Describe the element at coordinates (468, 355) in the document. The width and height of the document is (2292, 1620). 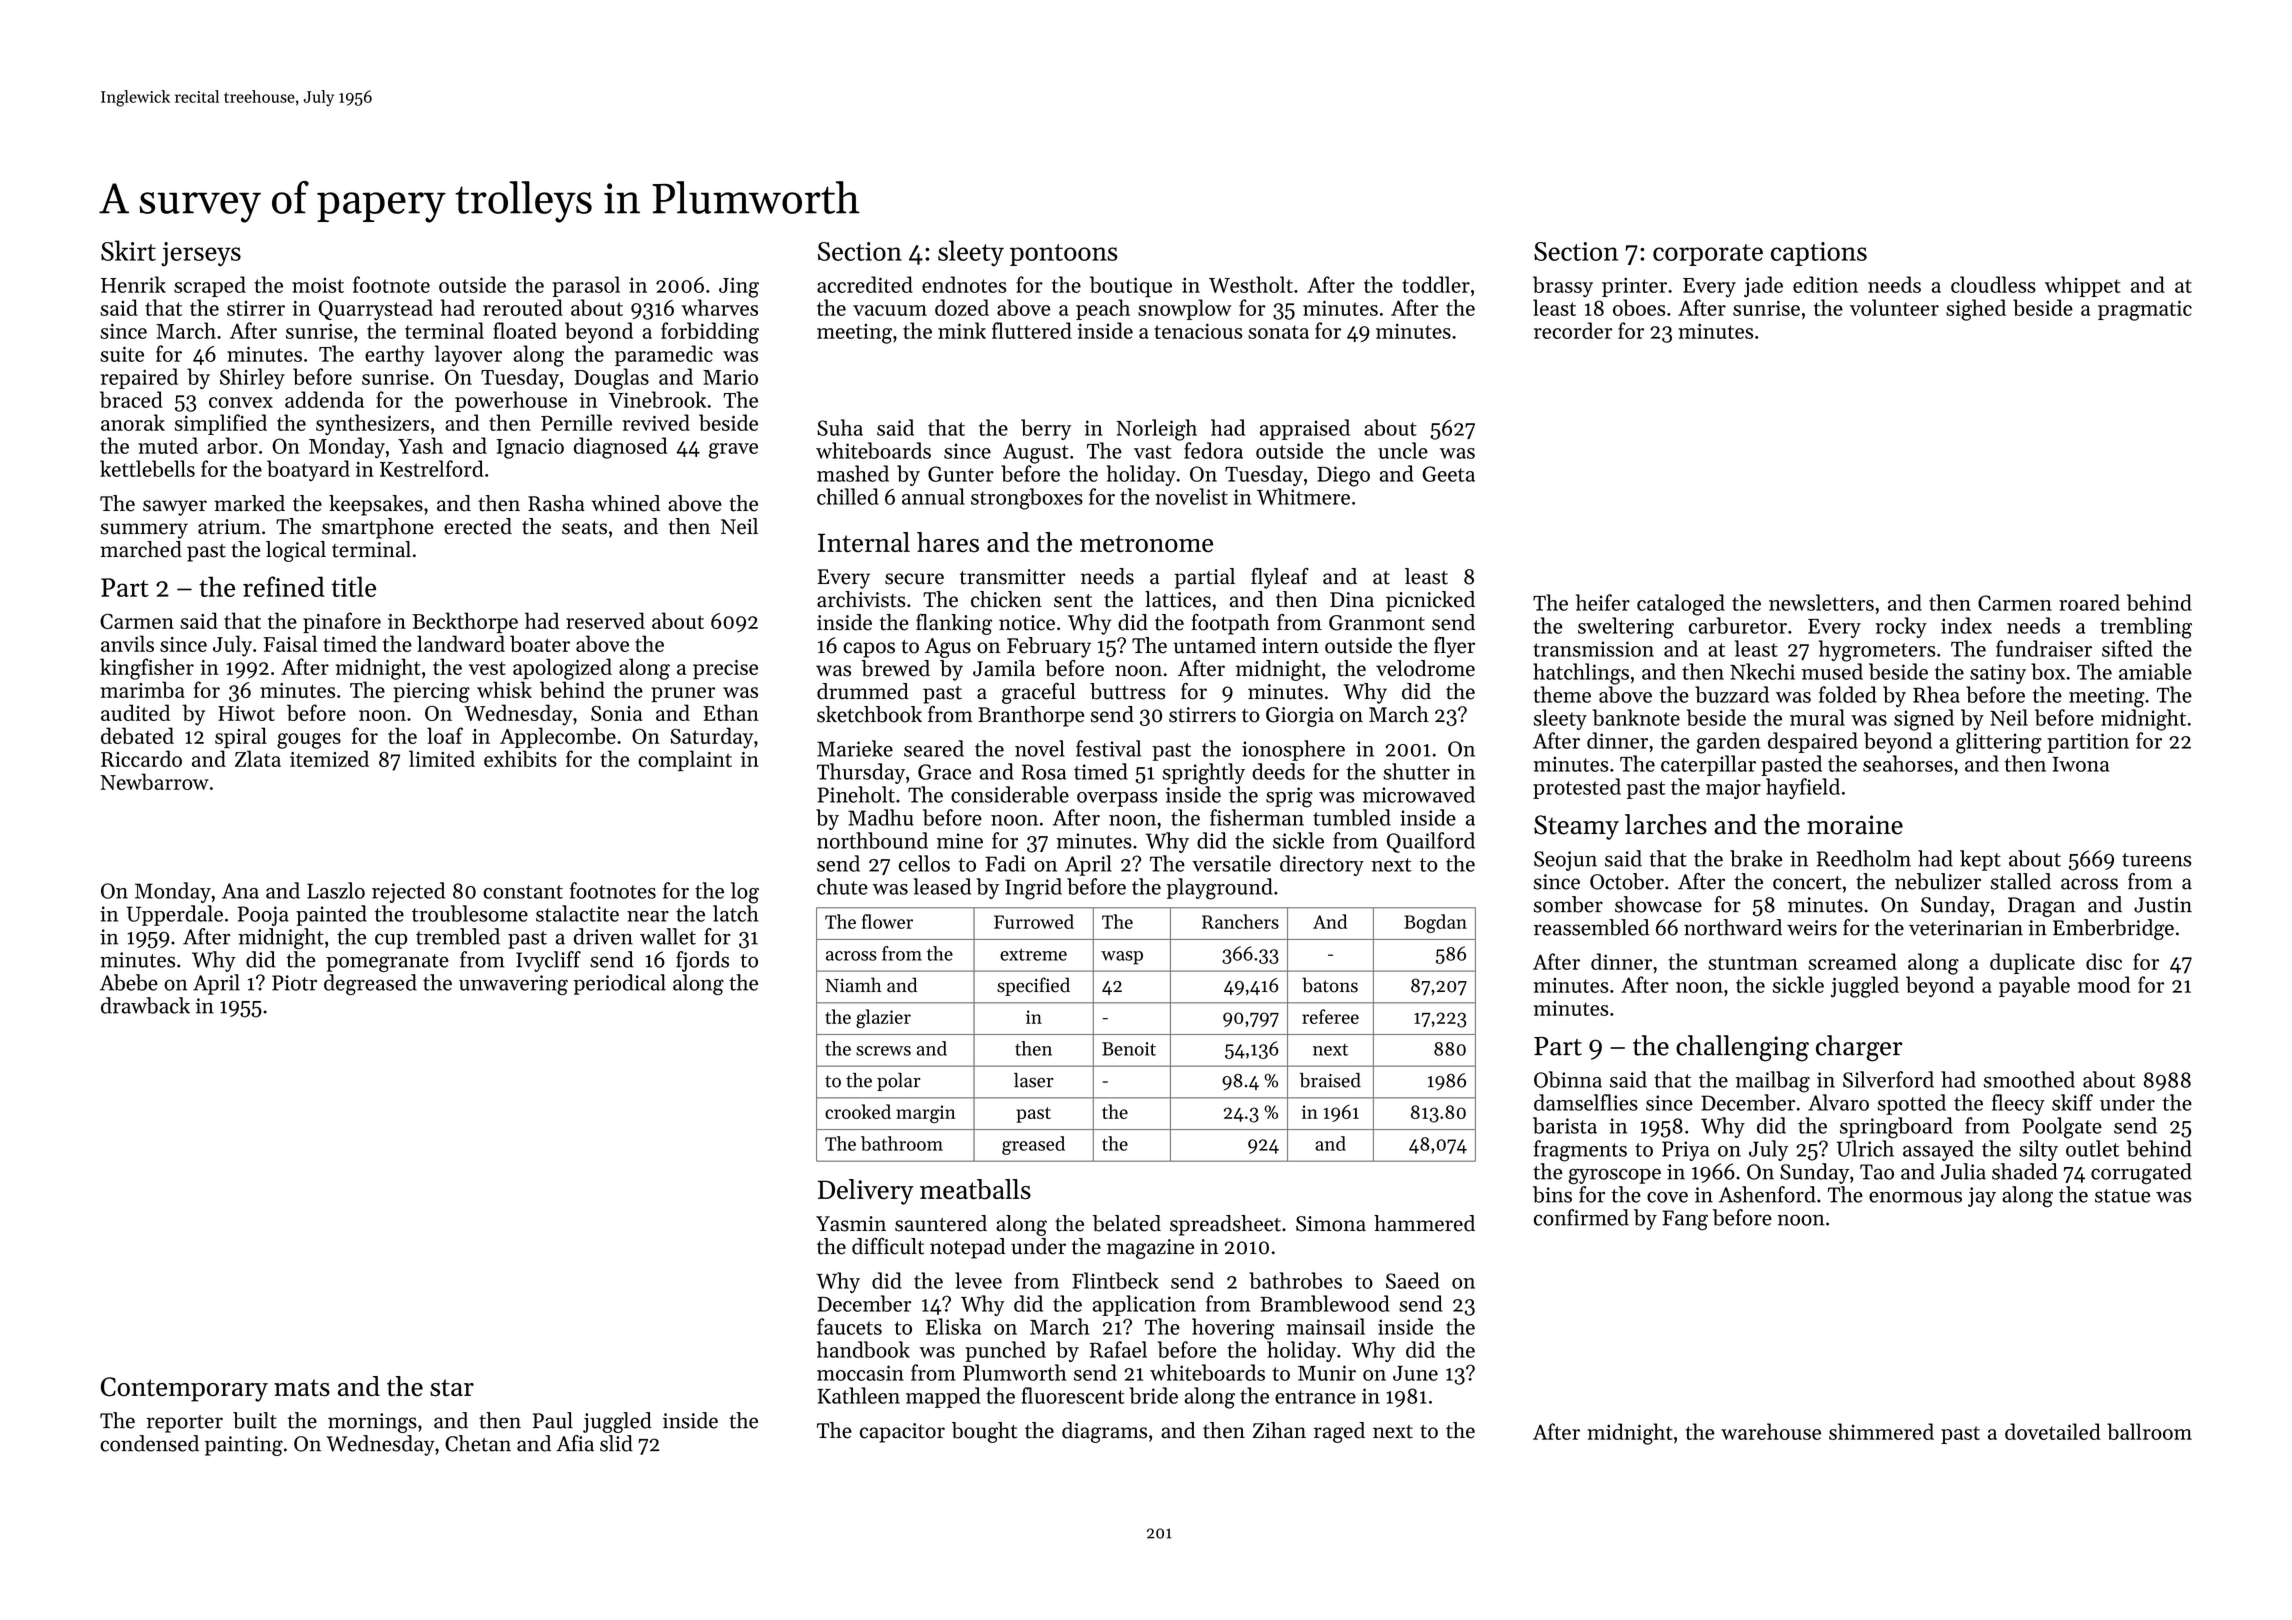
I see `layover` at that location.
